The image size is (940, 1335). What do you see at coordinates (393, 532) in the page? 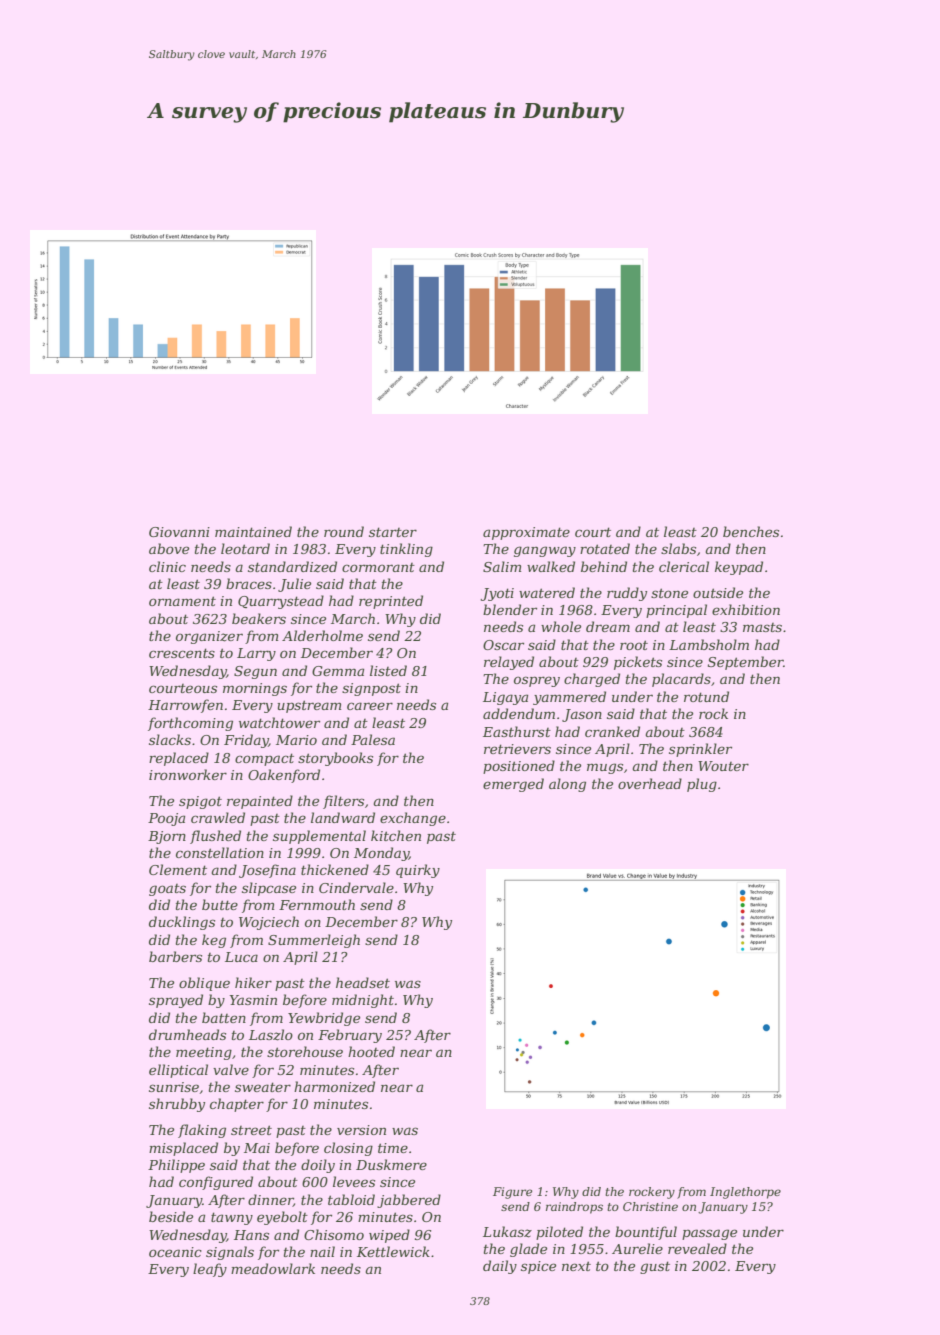
I see `starter` at bounding box center [393, 532].
